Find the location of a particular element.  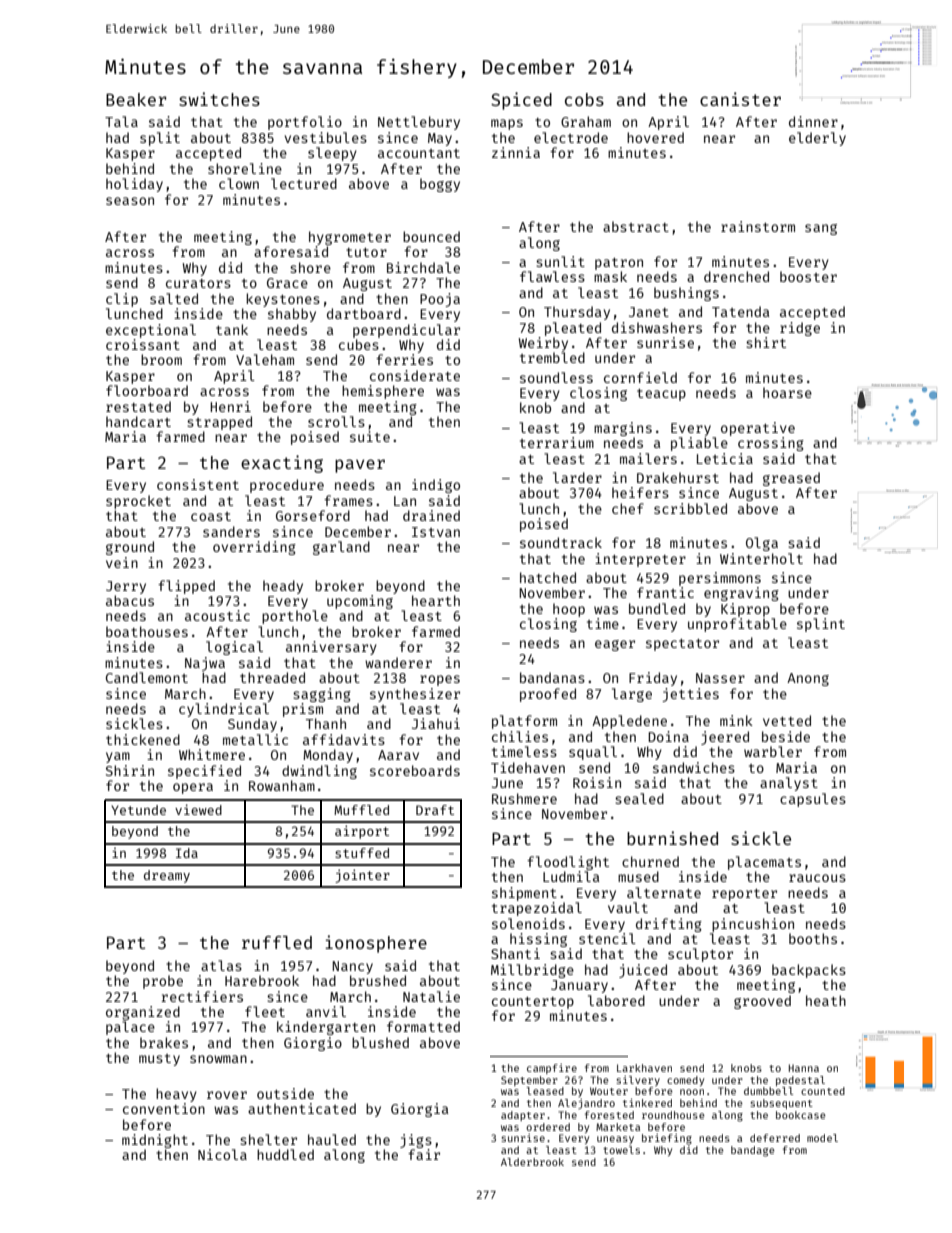

shirt is located at coordinates (766, 342).
